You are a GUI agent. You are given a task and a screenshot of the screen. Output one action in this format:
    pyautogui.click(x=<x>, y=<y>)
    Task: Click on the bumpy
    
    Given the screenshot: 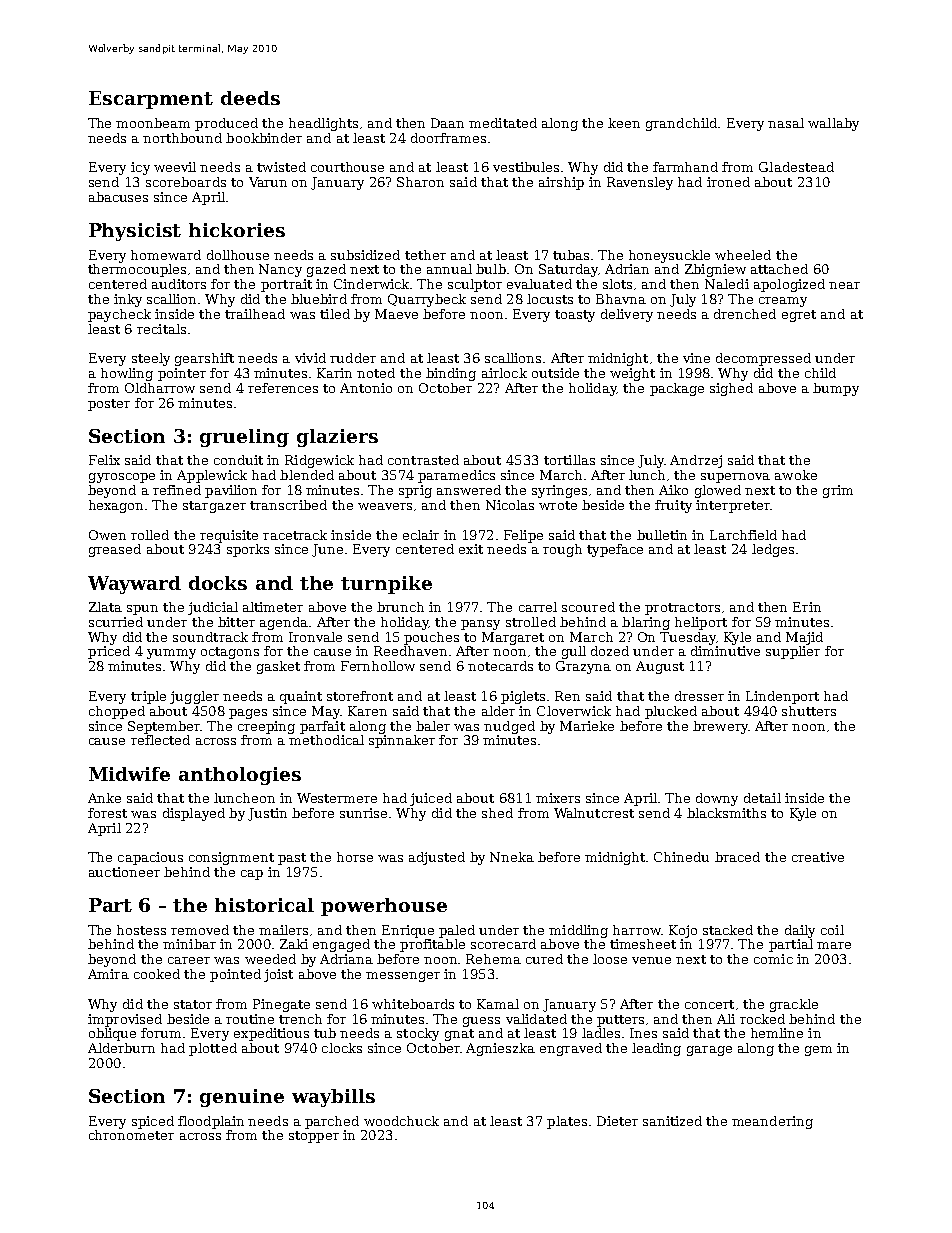 What is the action you would take?
    pyautogui.click(x=836, y=389)
